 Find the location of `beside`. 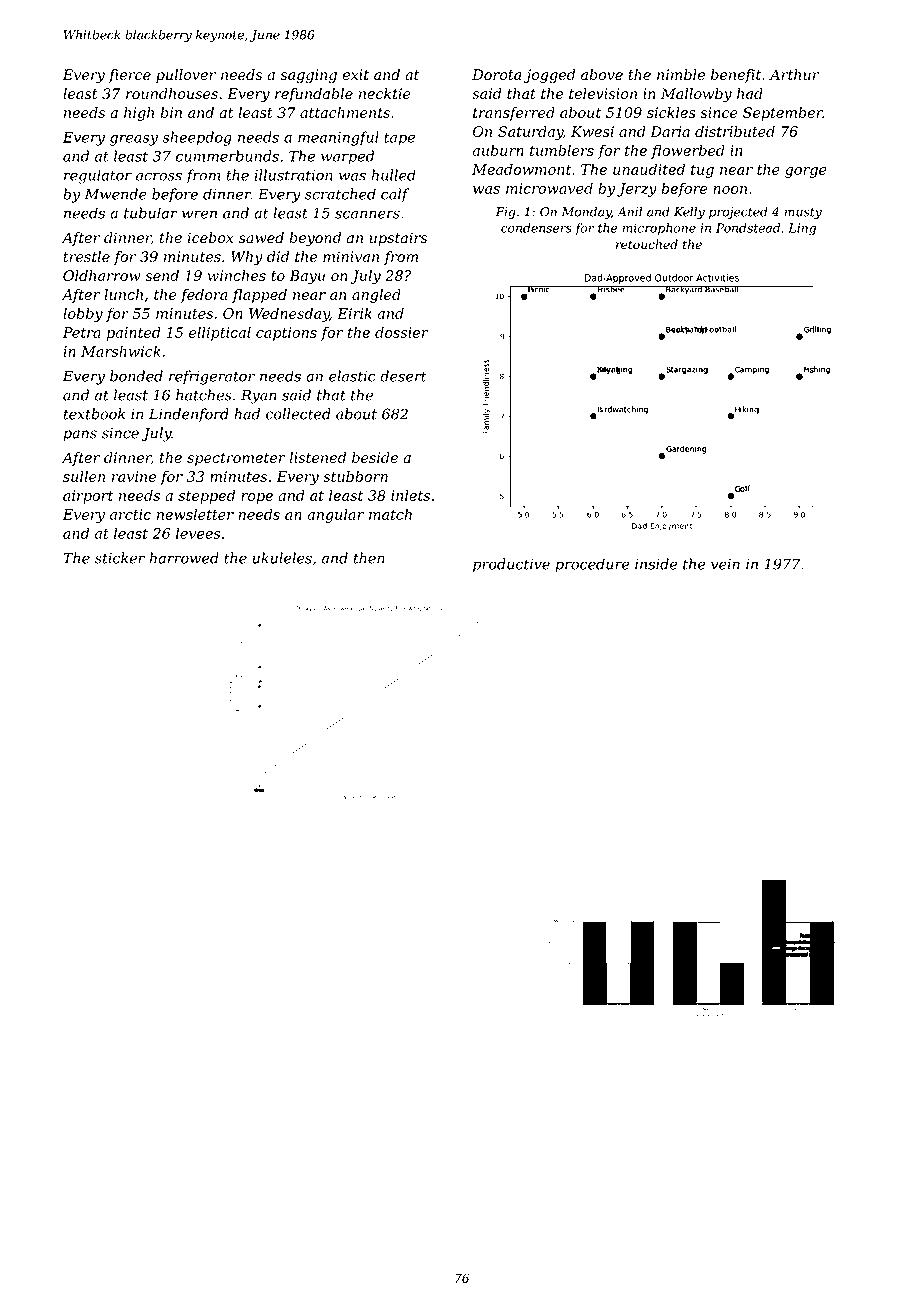

beside is located at coordinates (375, 457).
